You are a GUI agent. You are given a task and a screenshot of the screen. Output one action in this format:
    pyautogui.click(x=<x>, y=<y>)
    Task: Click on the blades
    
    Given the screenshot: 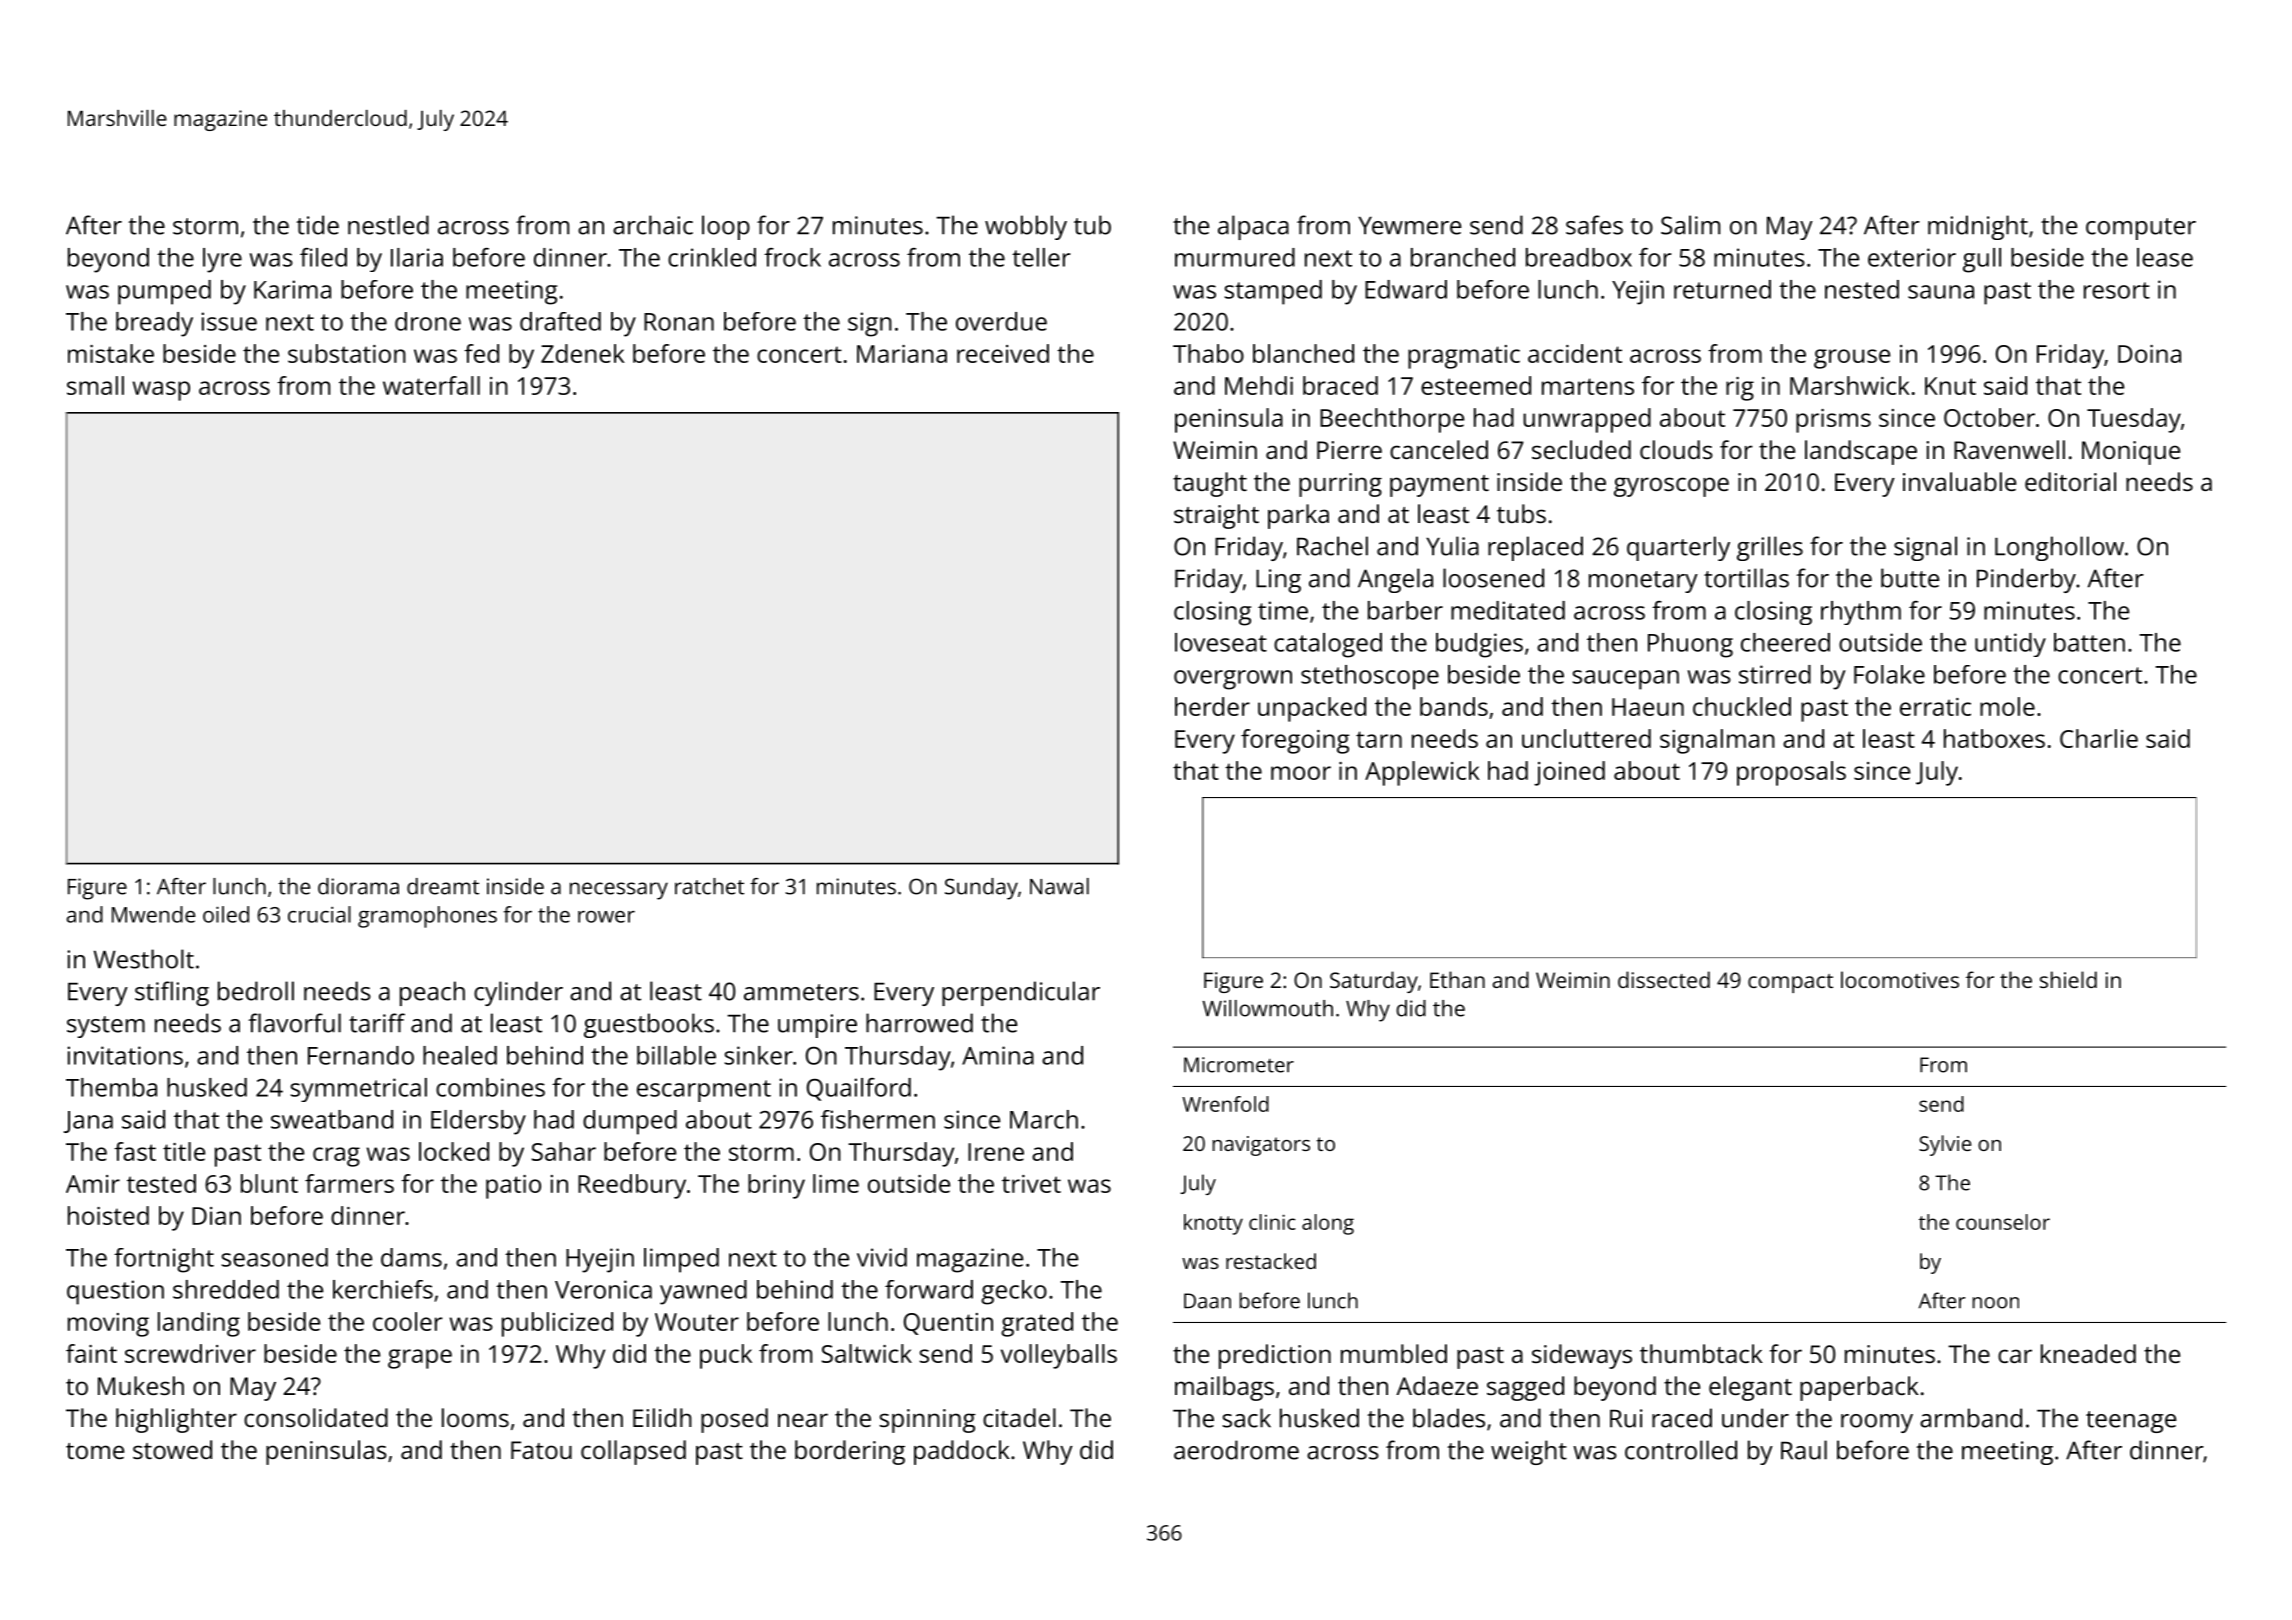 What is the action you would take?
    pyautogui.click(x=1449, y=1418)
